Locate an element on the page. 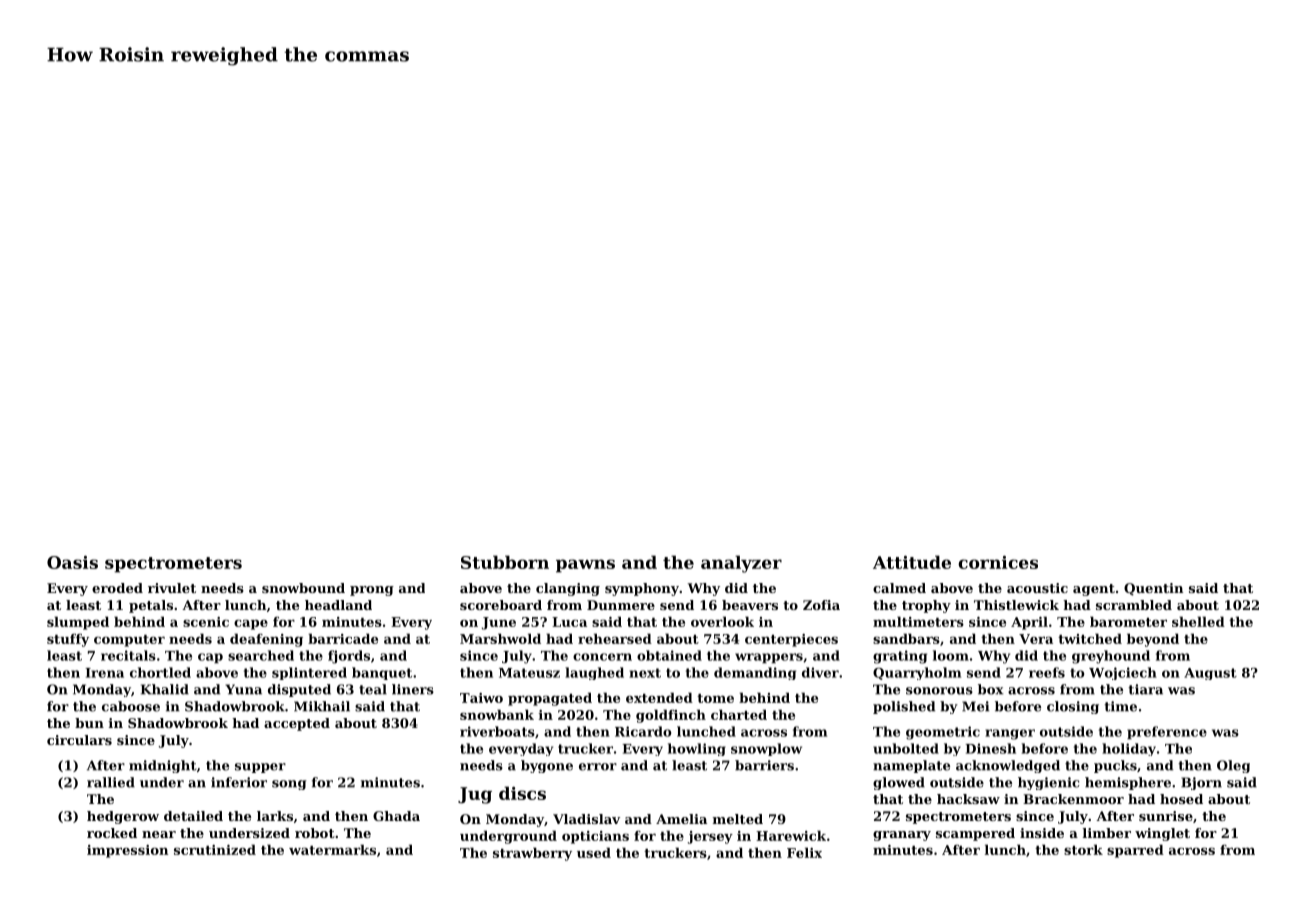 This document has height=924, width=1308. strawberry is located at coordinates (532, 854).
